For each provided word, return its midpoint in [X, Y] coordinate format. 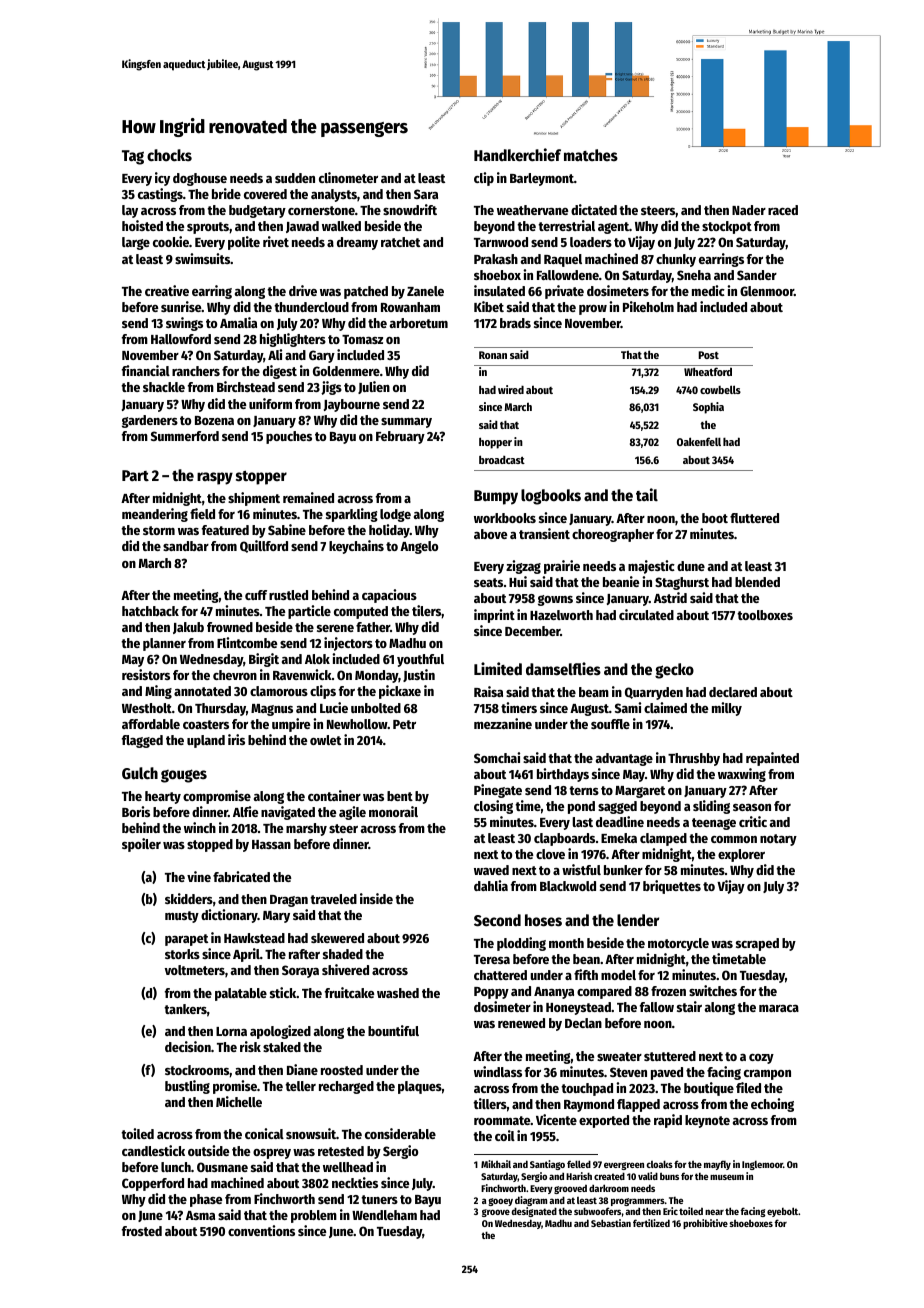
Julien [374, 387]
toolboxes [765, 615]
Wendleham [384, 1215]
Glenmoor [767, 291]
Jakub [188, 628]
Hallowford [181, 339]
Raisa [488, 691]
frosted [142, 1231]
